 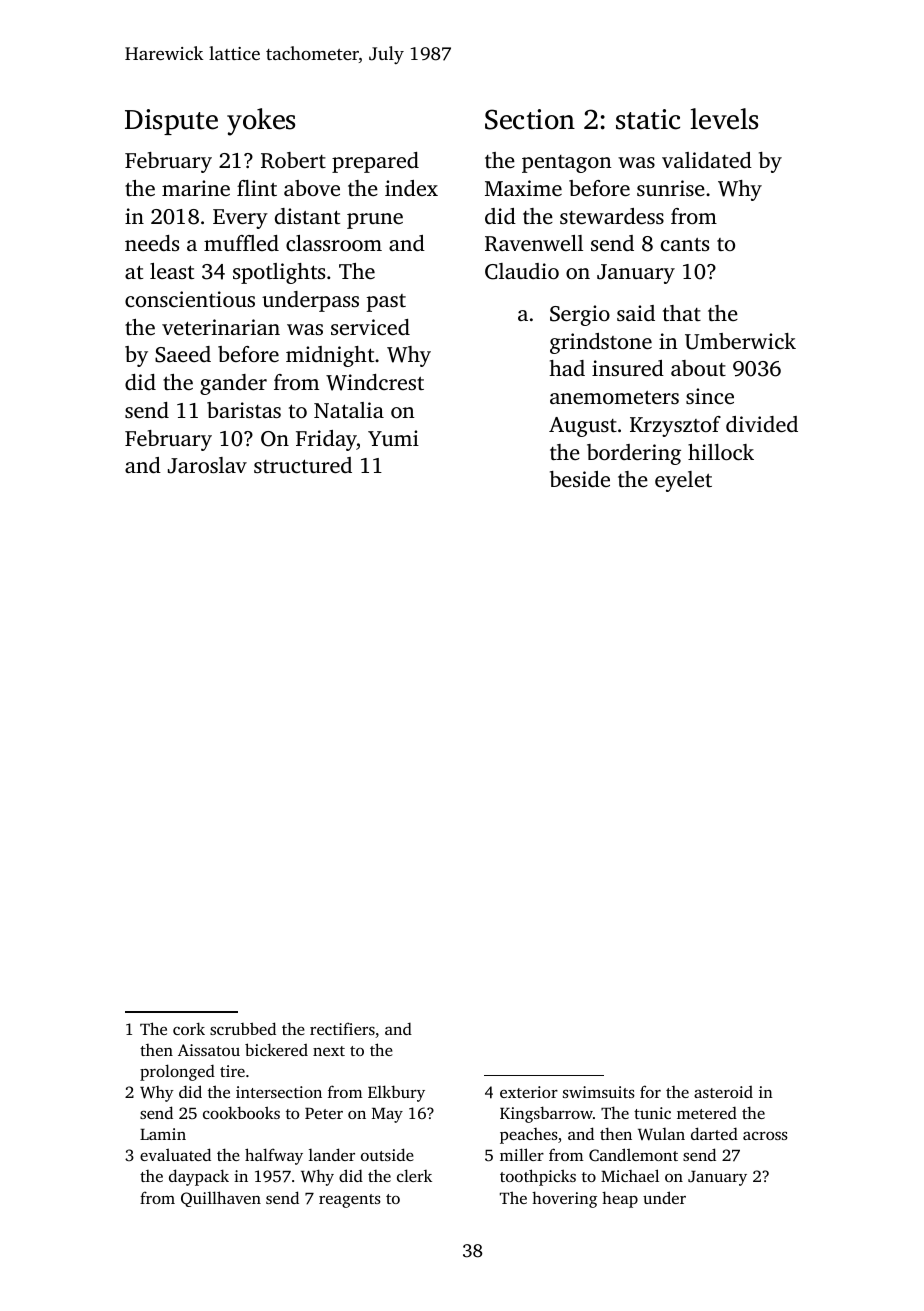 I want to click on about, so click(x=698, y=368).
